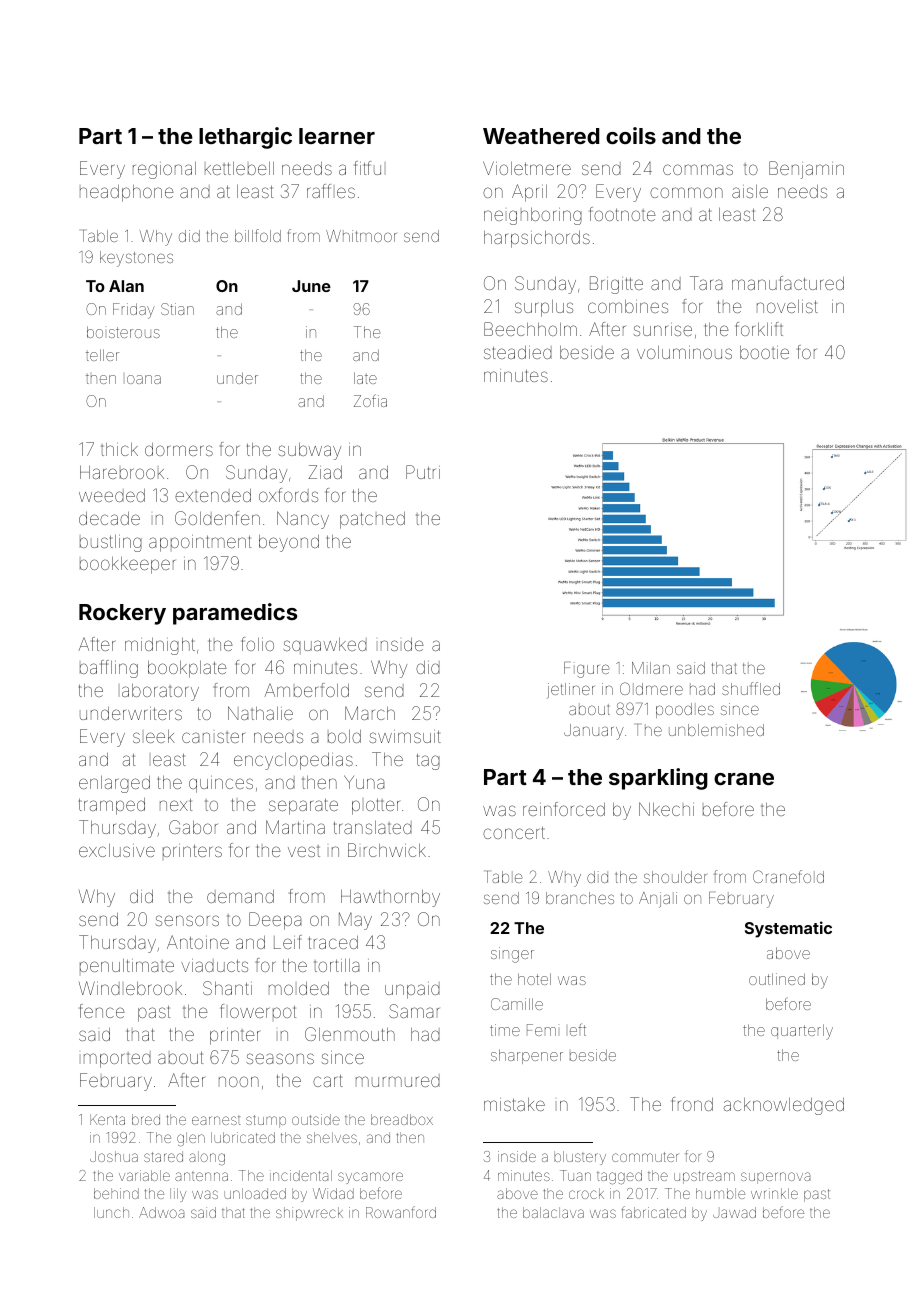  What do you see at coordinates (154, 736) in the screenshot?
I see `sleek` at bounding box center [154, 736].
